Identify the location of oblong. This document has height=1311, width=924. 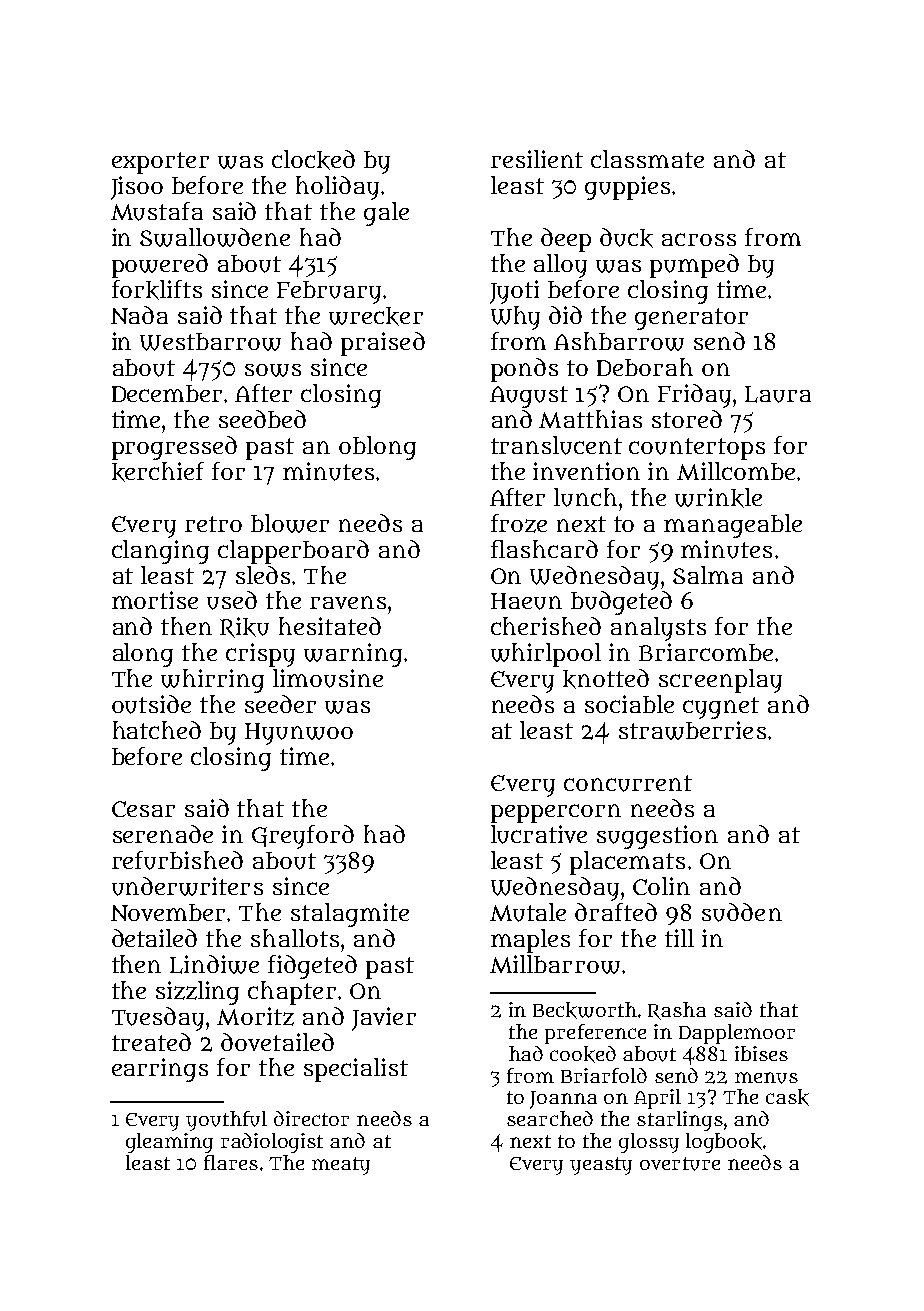
(377, 448).
